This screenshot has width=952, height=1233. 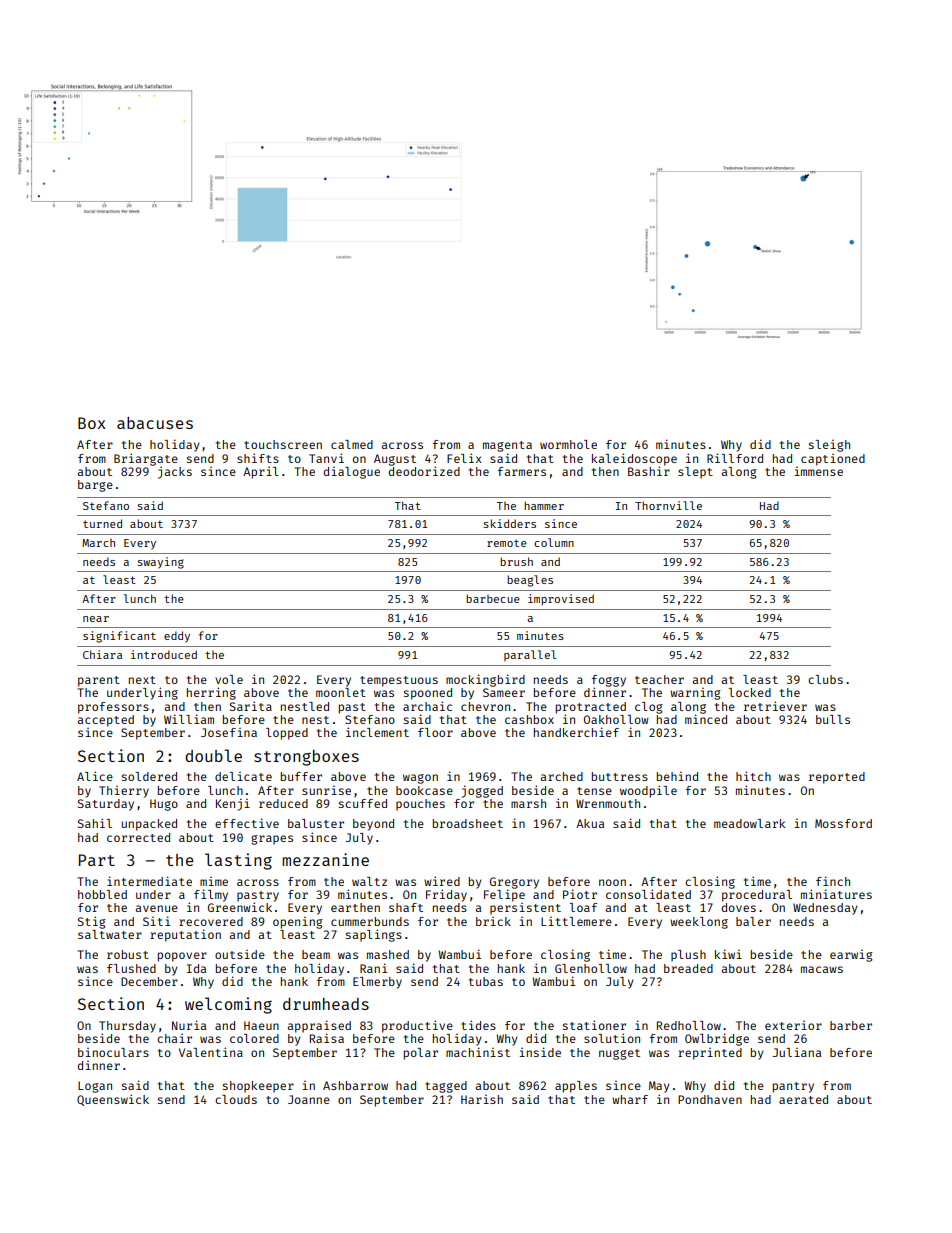 What do you see at coordinates (735, 458) in the screenshot?
I see `Rillford` at bounding box center [735, 458].
